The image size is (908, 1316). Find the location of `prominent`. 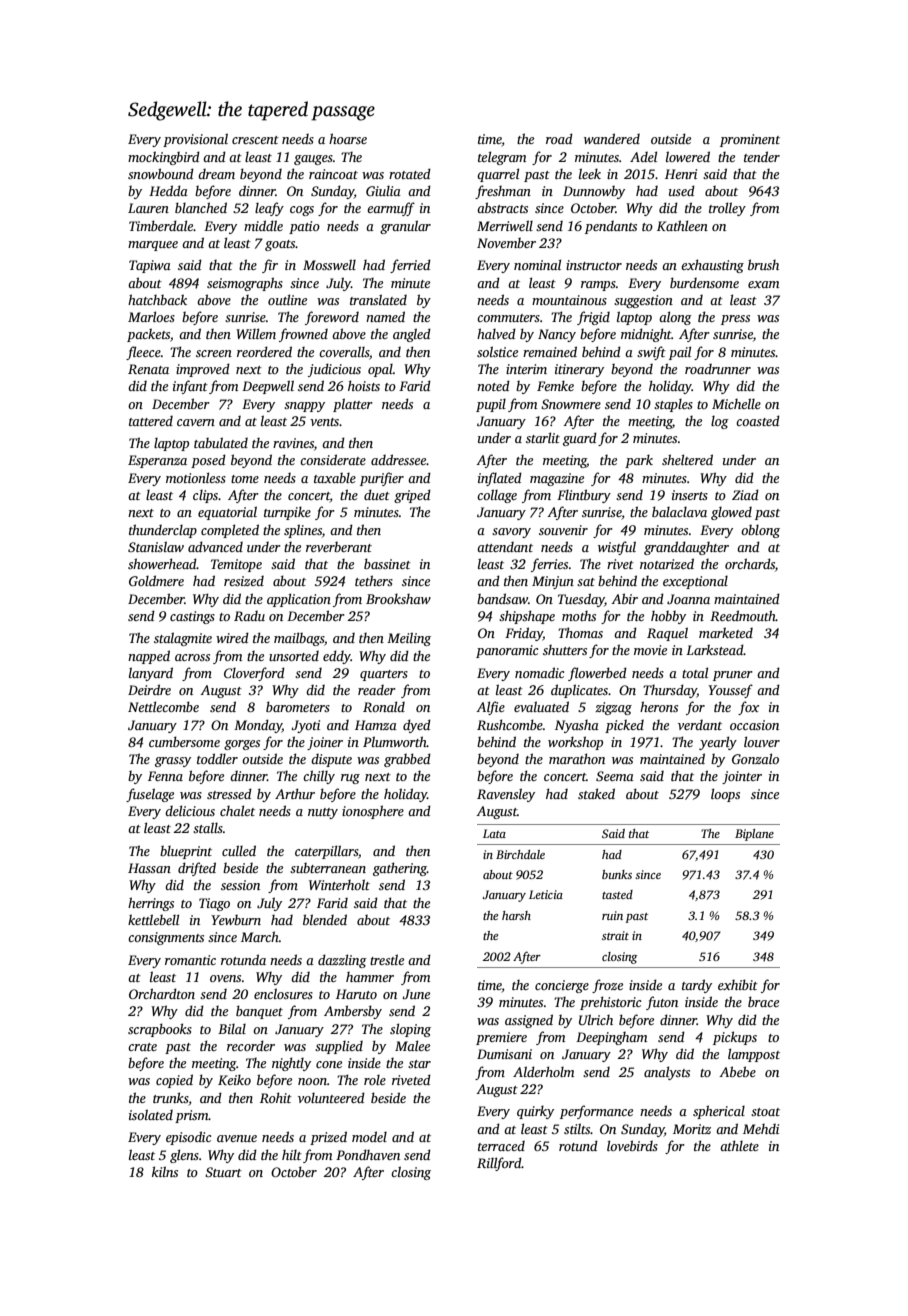

prominent is located at coordinates (750, 140).
